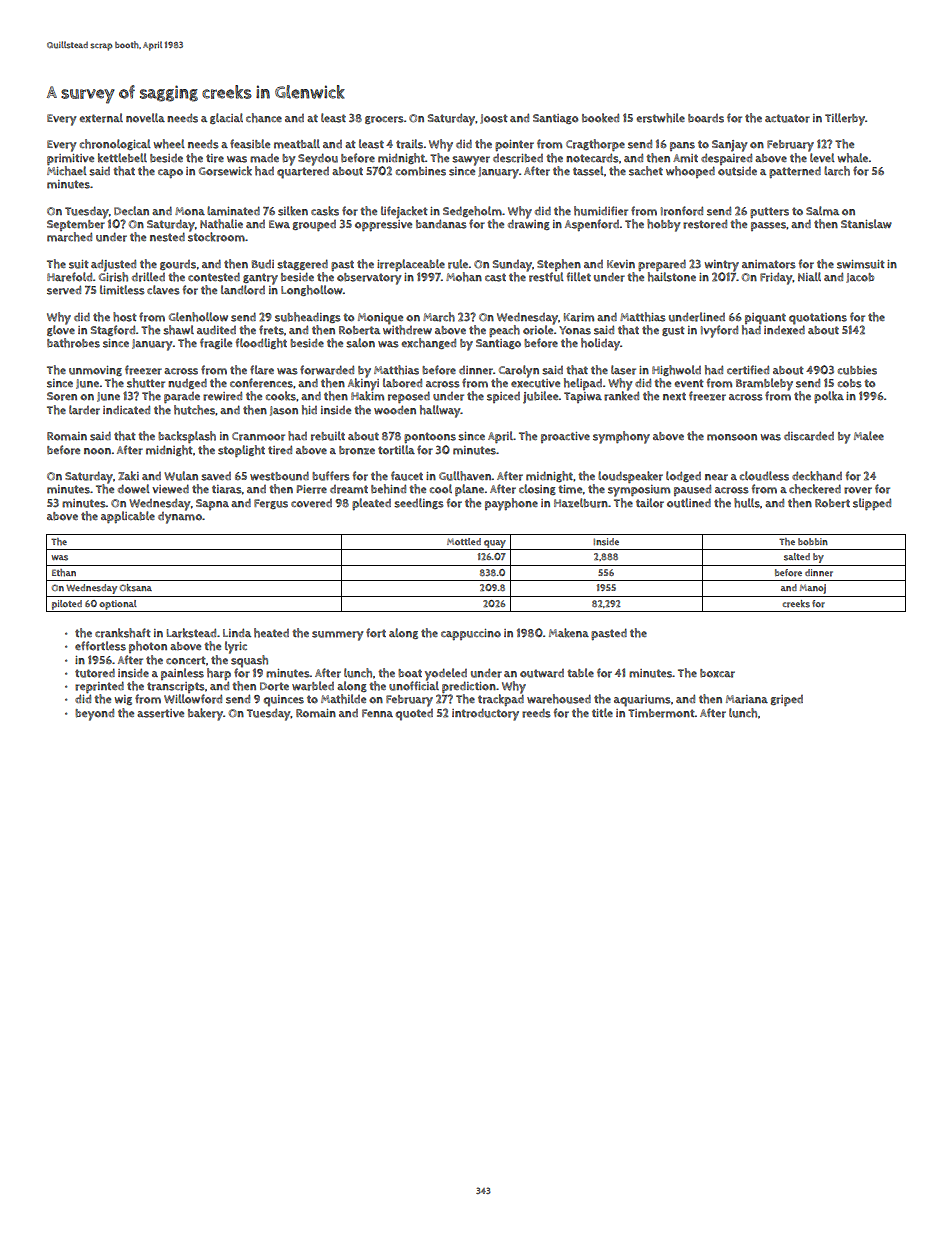 The width and height of the screenshot is (952, 1233). I want to click on Gorsewick, so click(225, 171).
